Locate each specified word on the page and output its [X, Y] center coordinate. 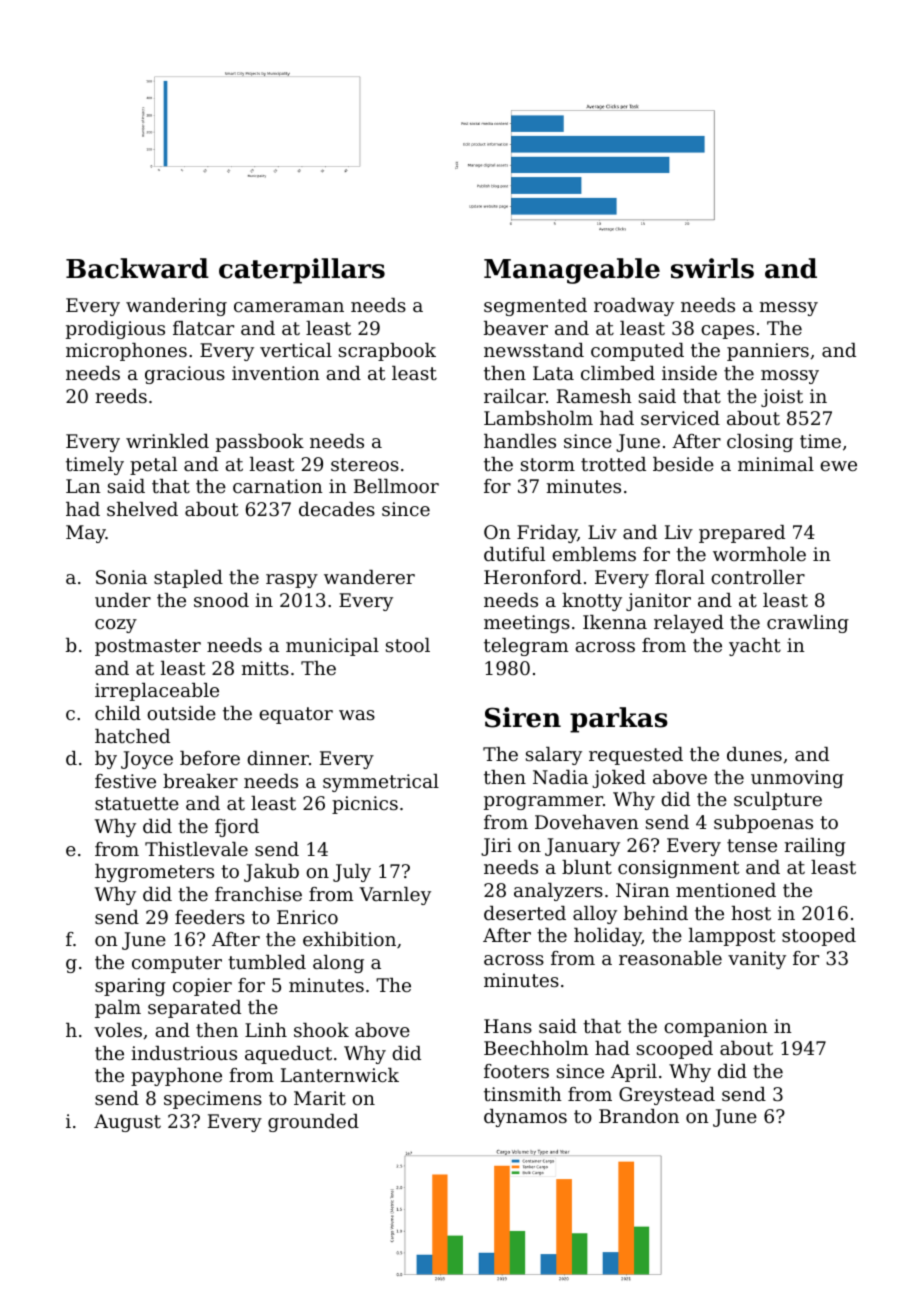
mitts [265, 668]
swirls [712, 268]
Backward [137, 268]
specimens [213, 1100]
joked [619, 779]
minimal [776, 464]
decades [337, 509]
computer [177, 964]
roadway [634, 307]
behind [656, 913]
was [357, 715]
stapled [188, 579]
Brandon [639, 1116]
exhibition [349, 939]
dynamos [525, 1118]
